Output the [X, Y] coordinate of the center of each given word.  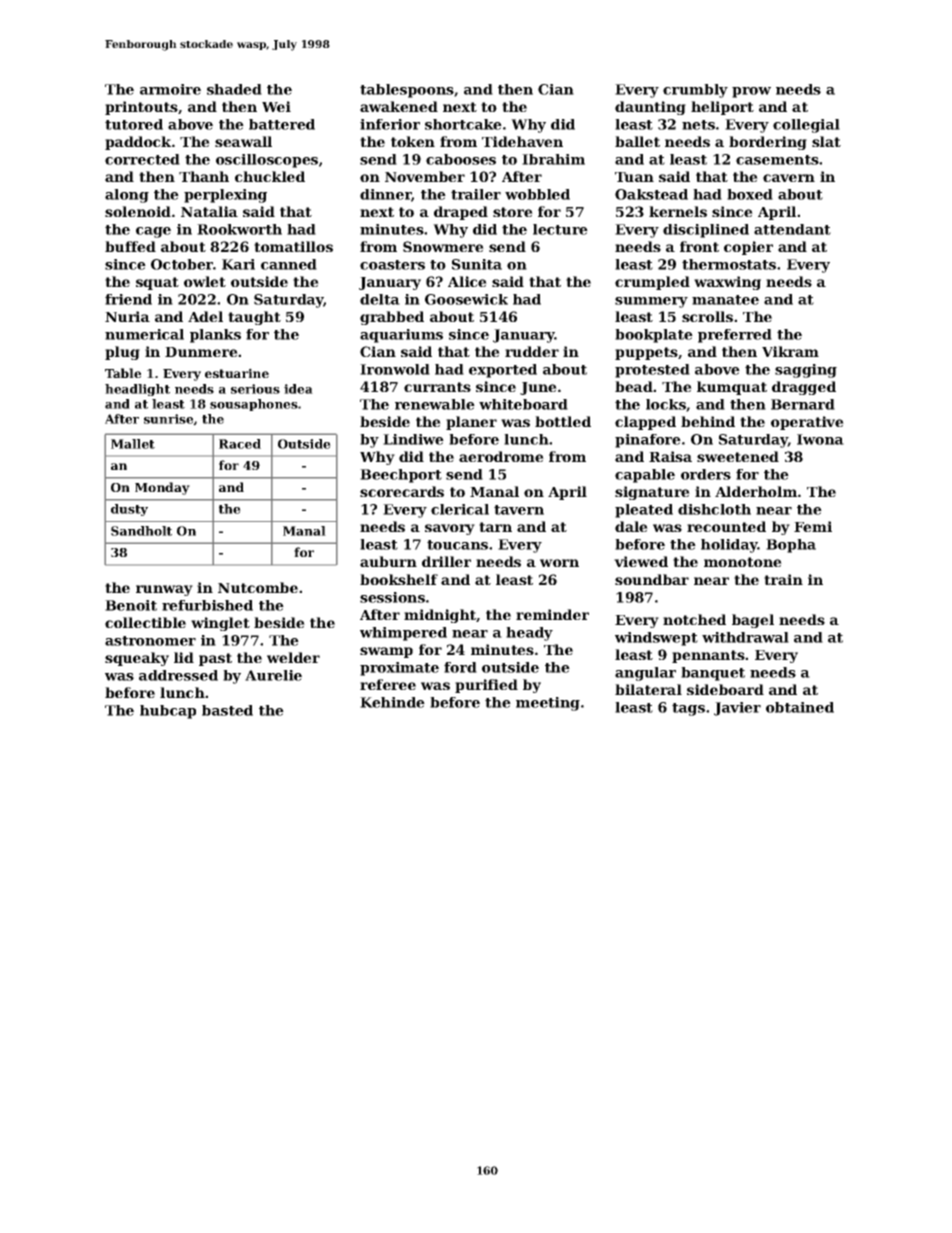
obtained [800, 707]
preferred [735, 336]
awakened [399, 106]
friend [128, 299]
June [538, 388]
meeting [548, 704]
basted [227, 710]
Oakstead [651, 194]
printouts [141, 108]
